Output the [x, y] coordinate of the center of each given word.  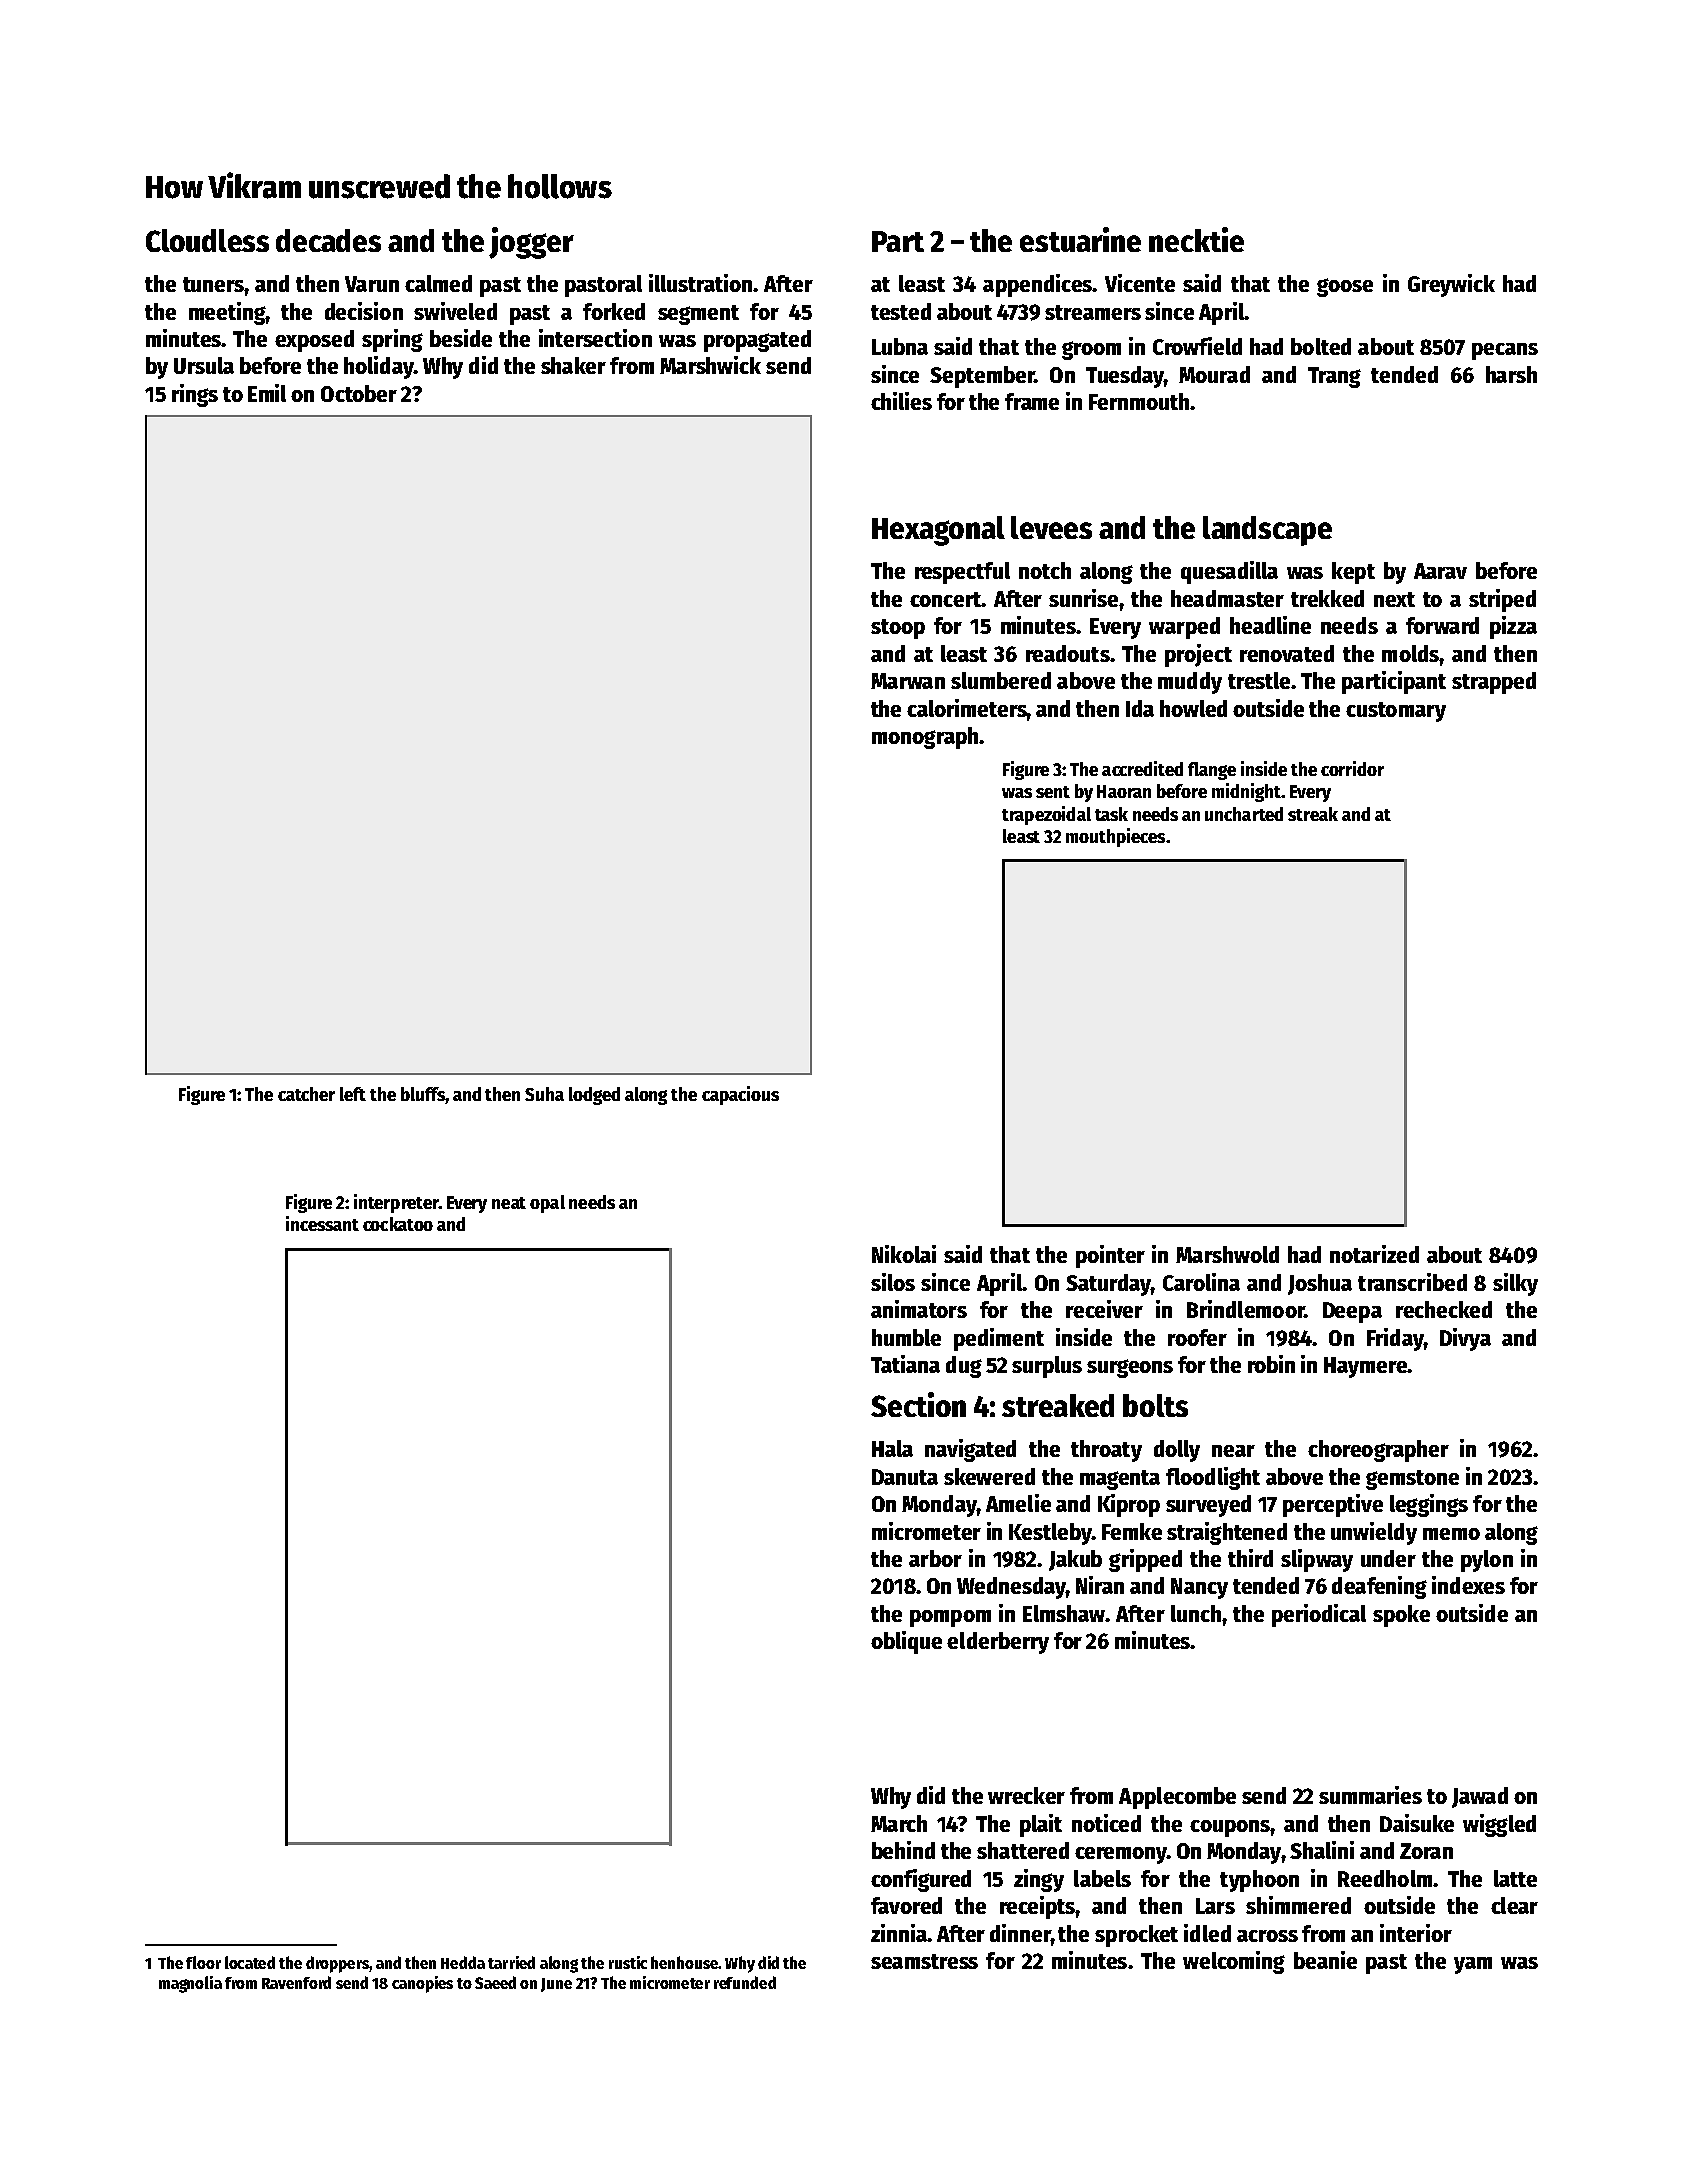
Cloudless [207, 240]
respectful [962, 573]
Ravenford [296, 1982]
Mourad [1214, 374]
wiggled [1499, 1825]
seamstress [924, 1961]
